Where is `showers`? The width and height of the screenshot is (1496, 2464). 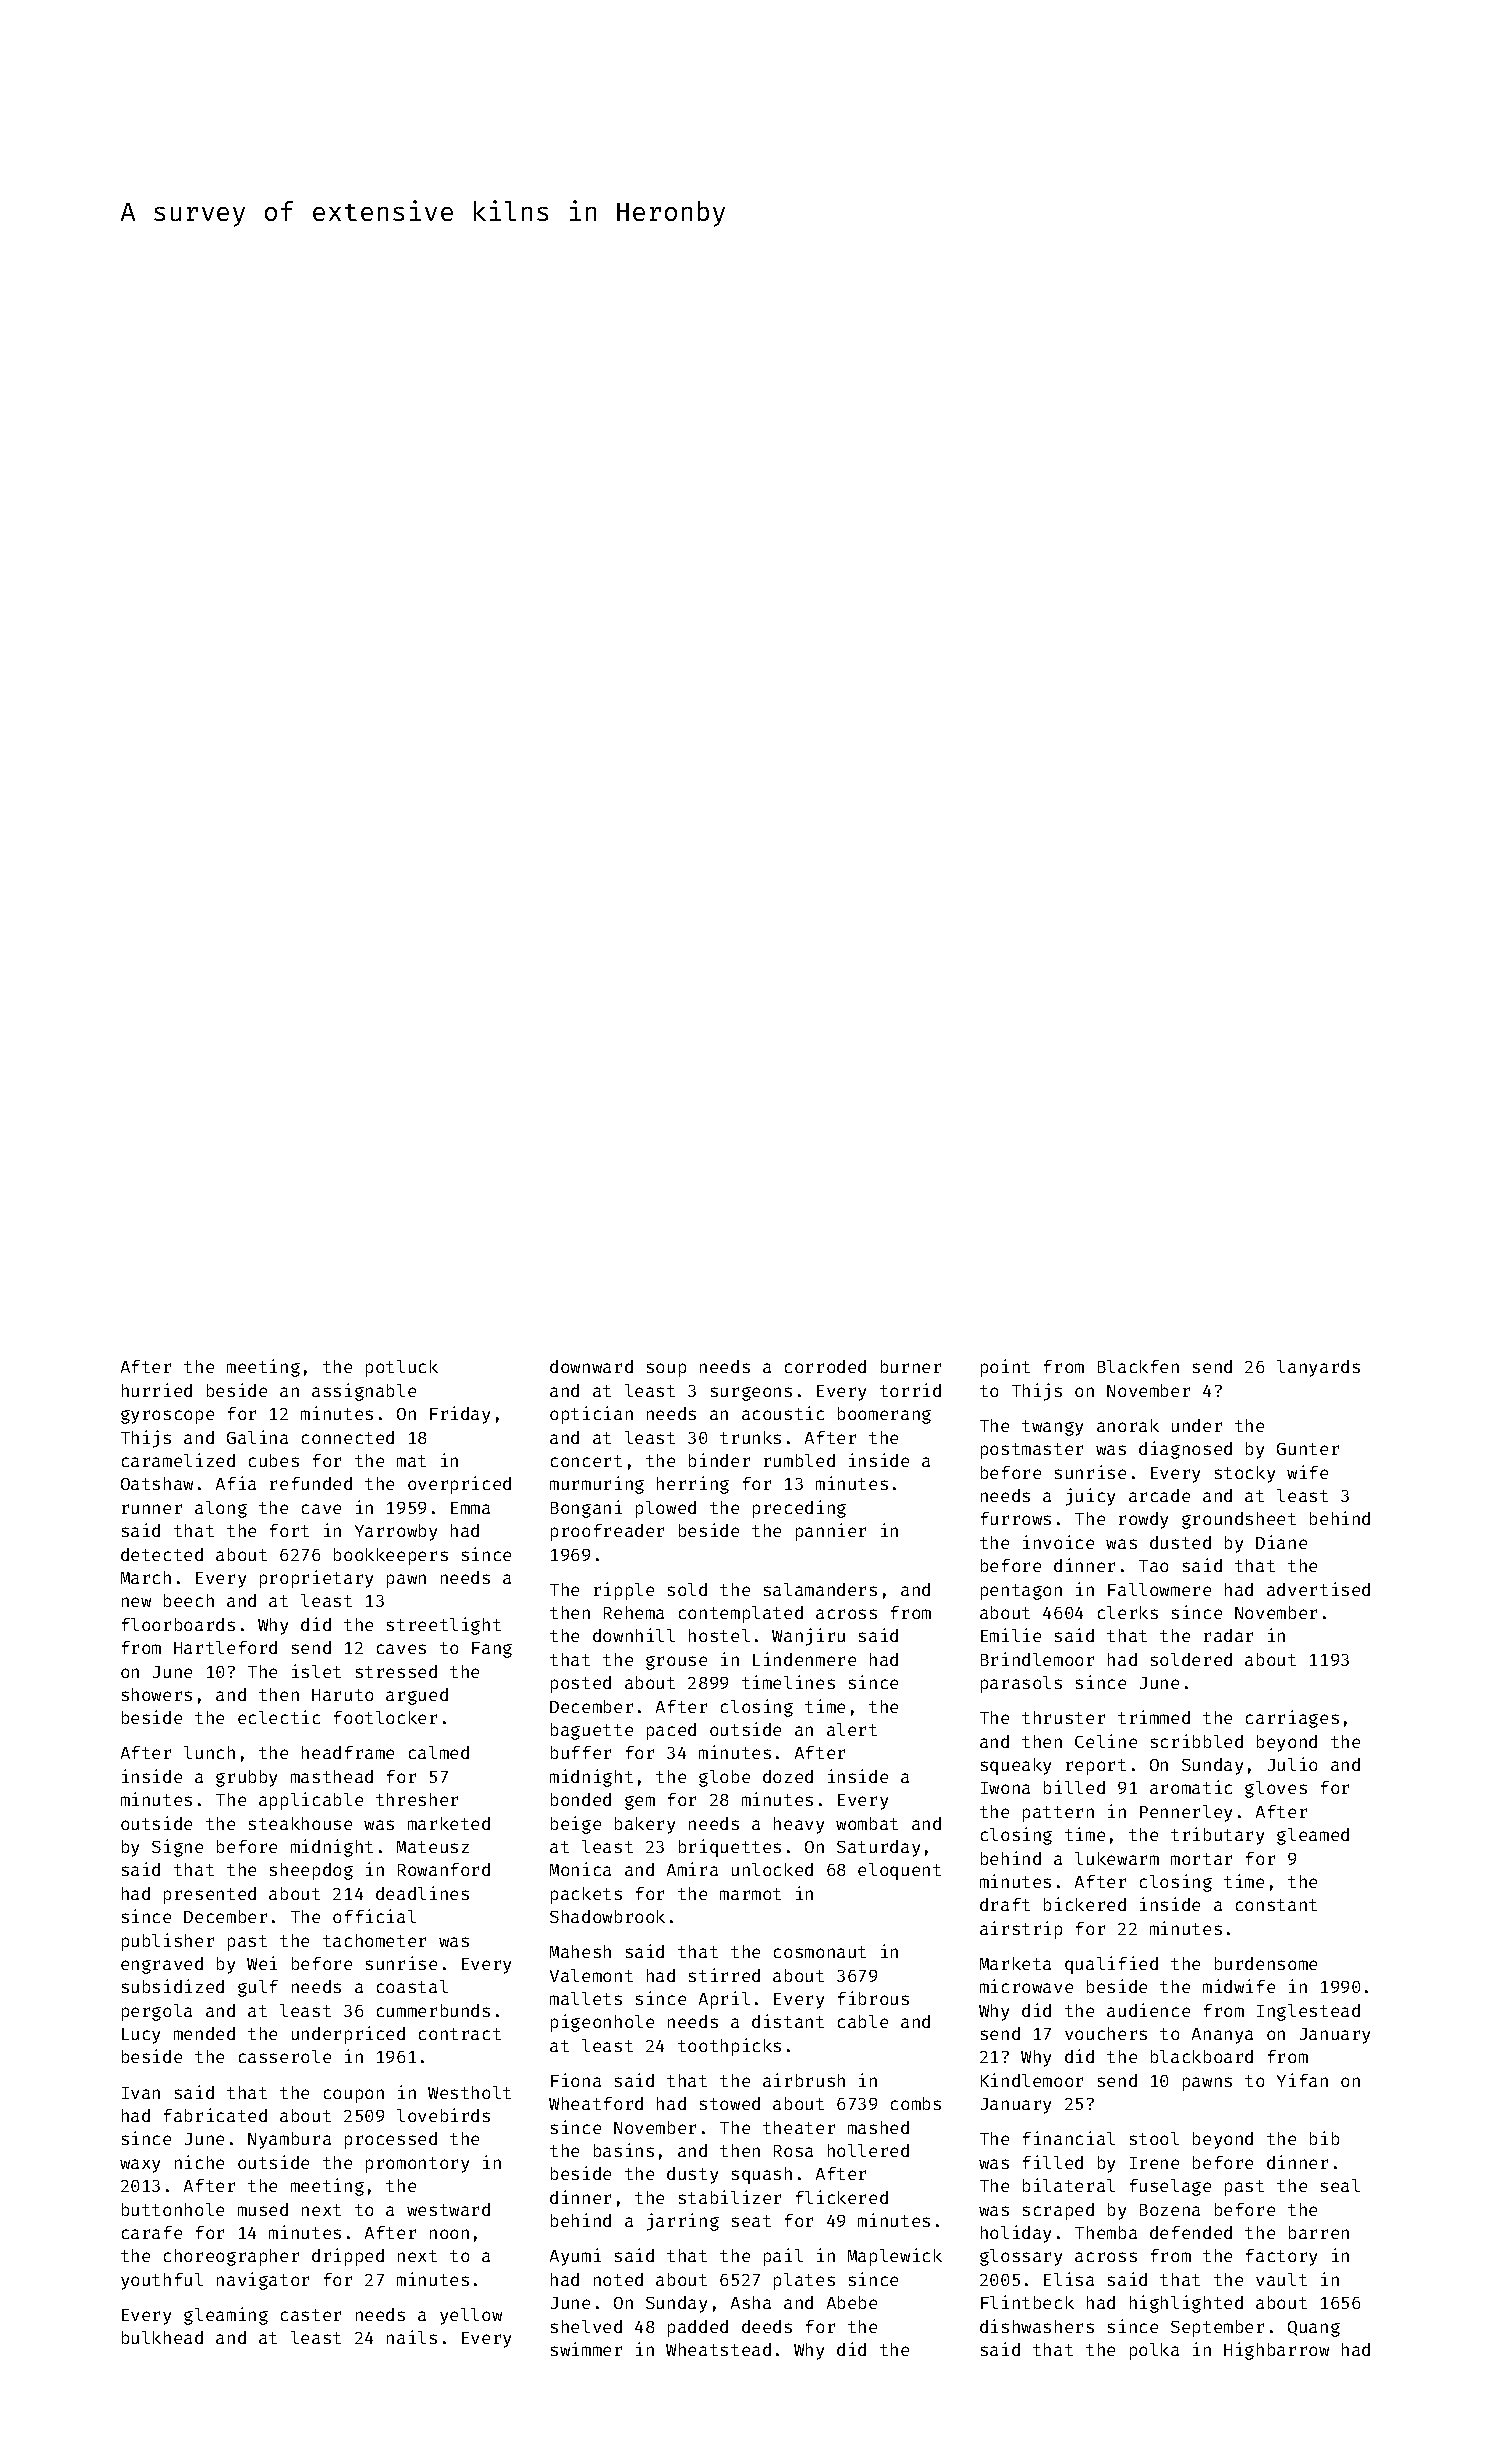
showers is located at coordinates (157, 1694).
